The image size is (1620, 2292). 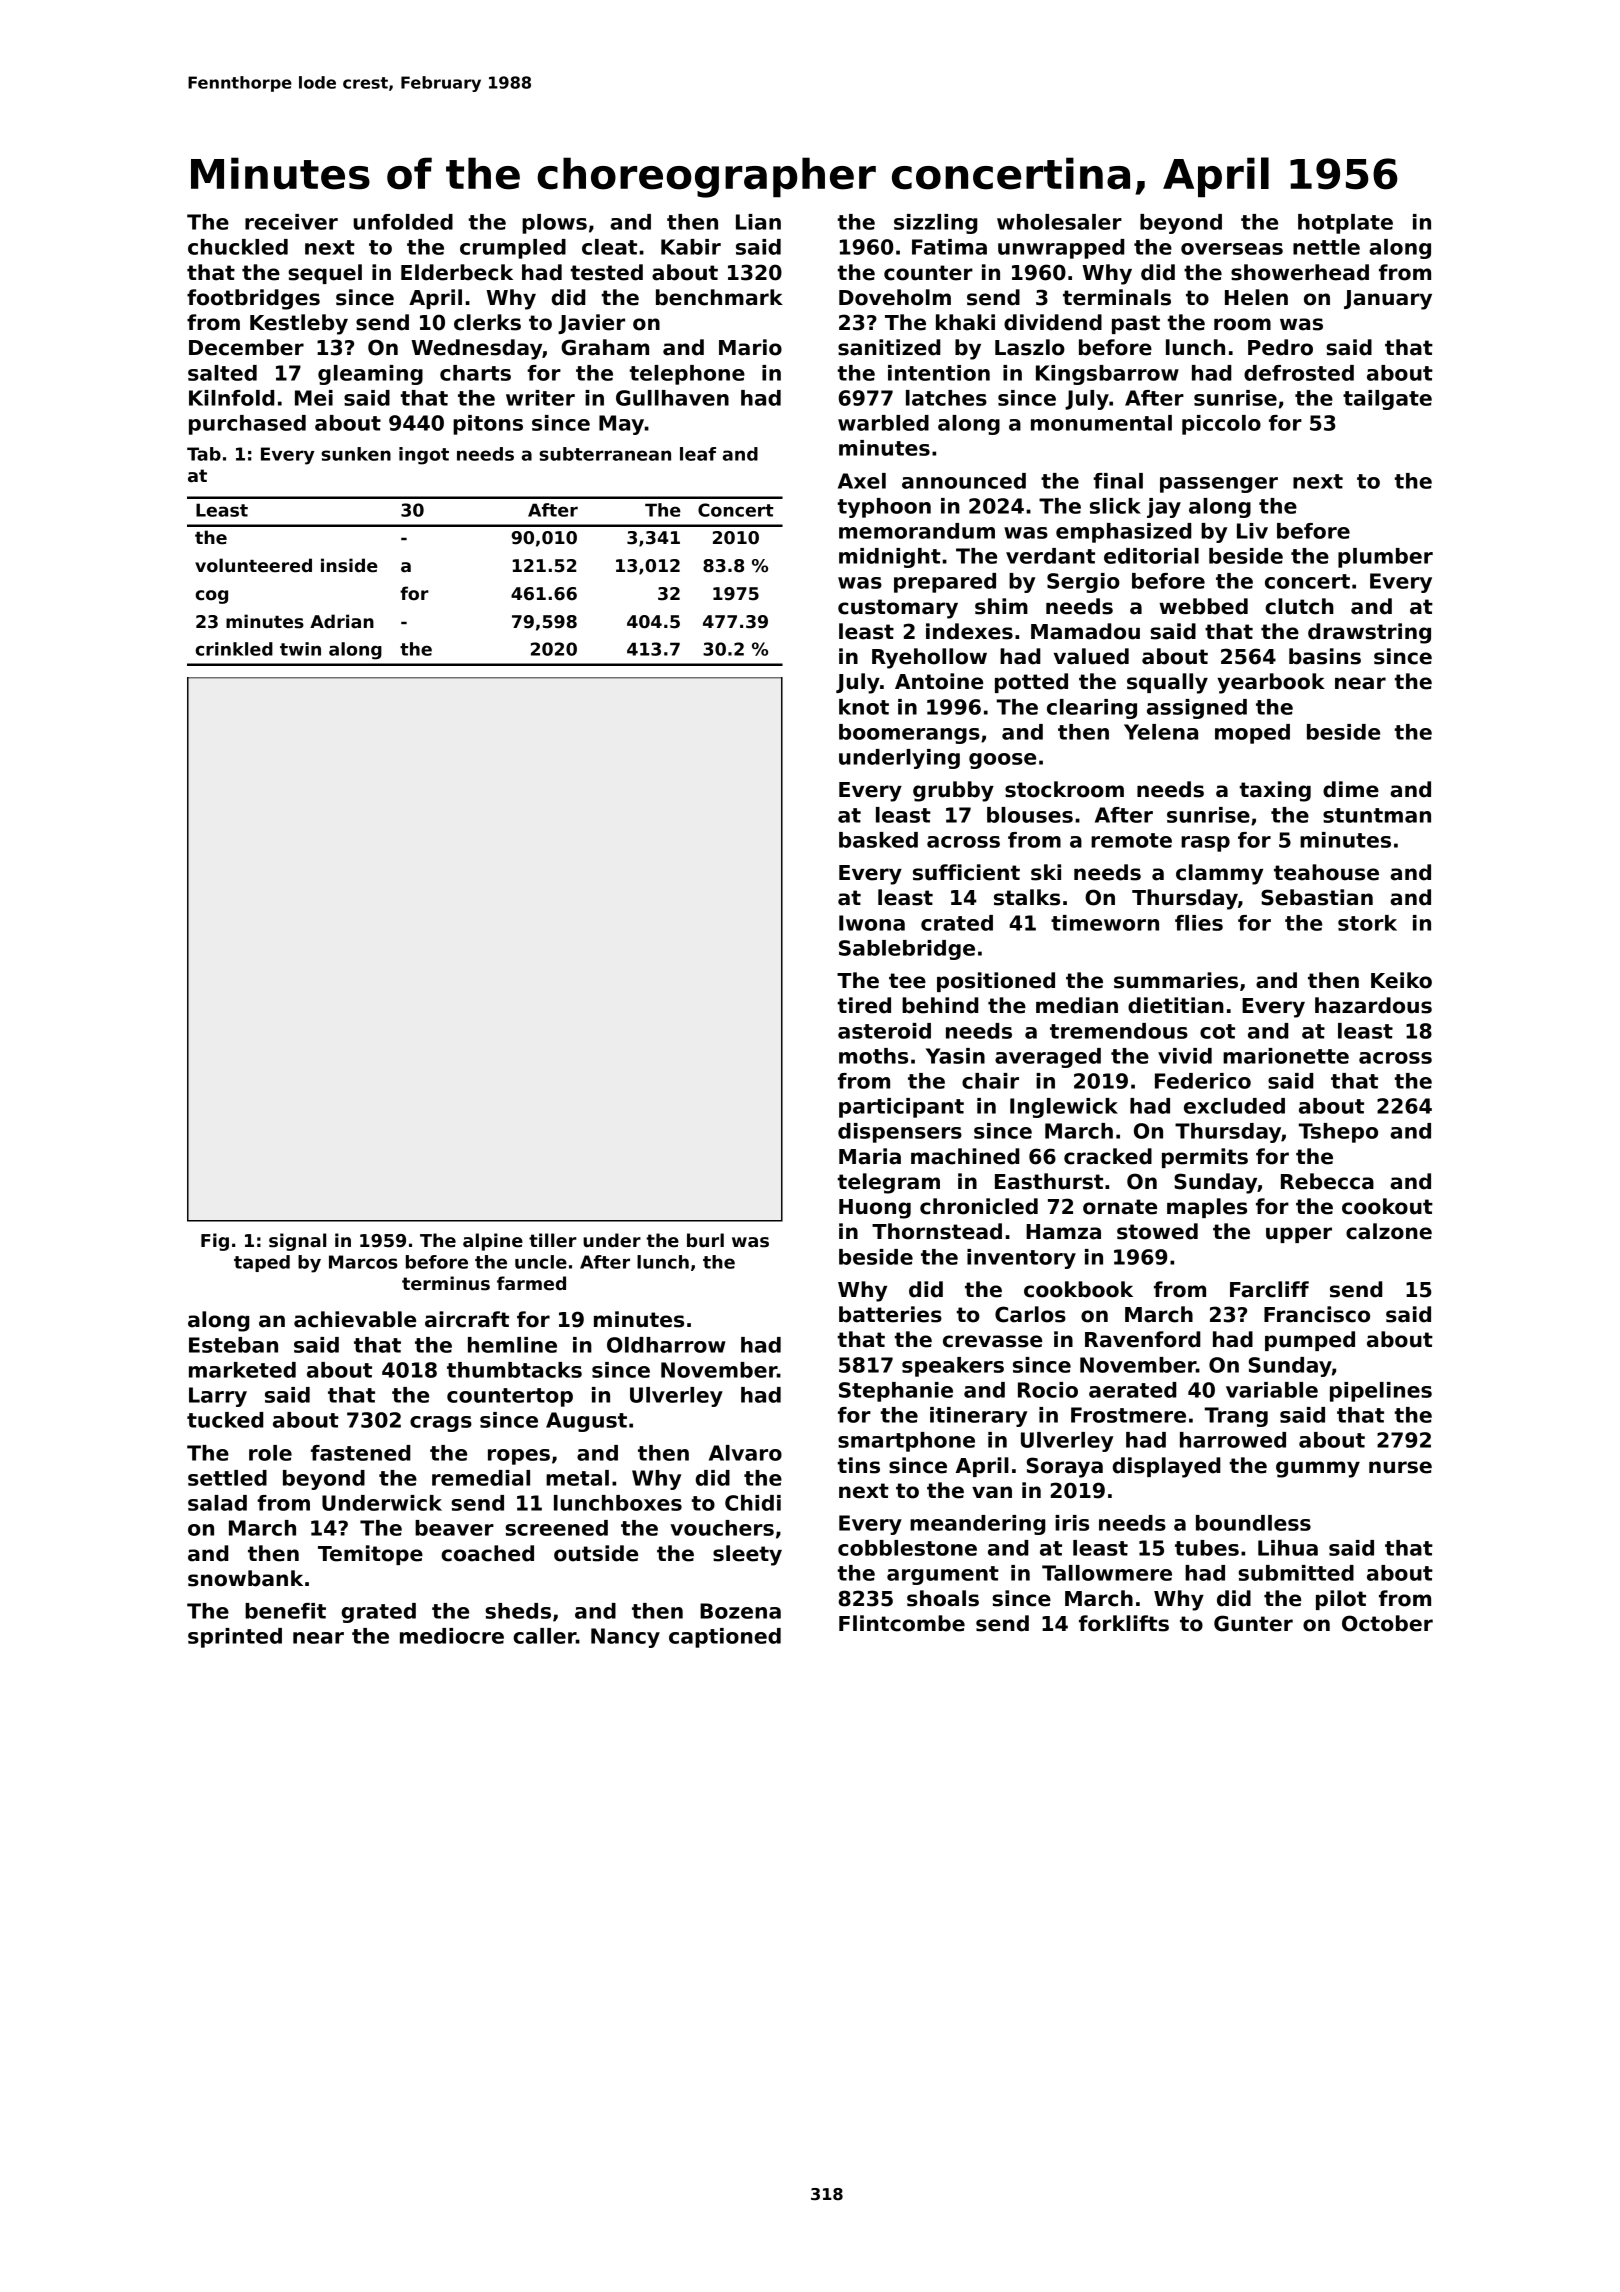 I want to click on mediocre, so click(x=452, y=1636).
